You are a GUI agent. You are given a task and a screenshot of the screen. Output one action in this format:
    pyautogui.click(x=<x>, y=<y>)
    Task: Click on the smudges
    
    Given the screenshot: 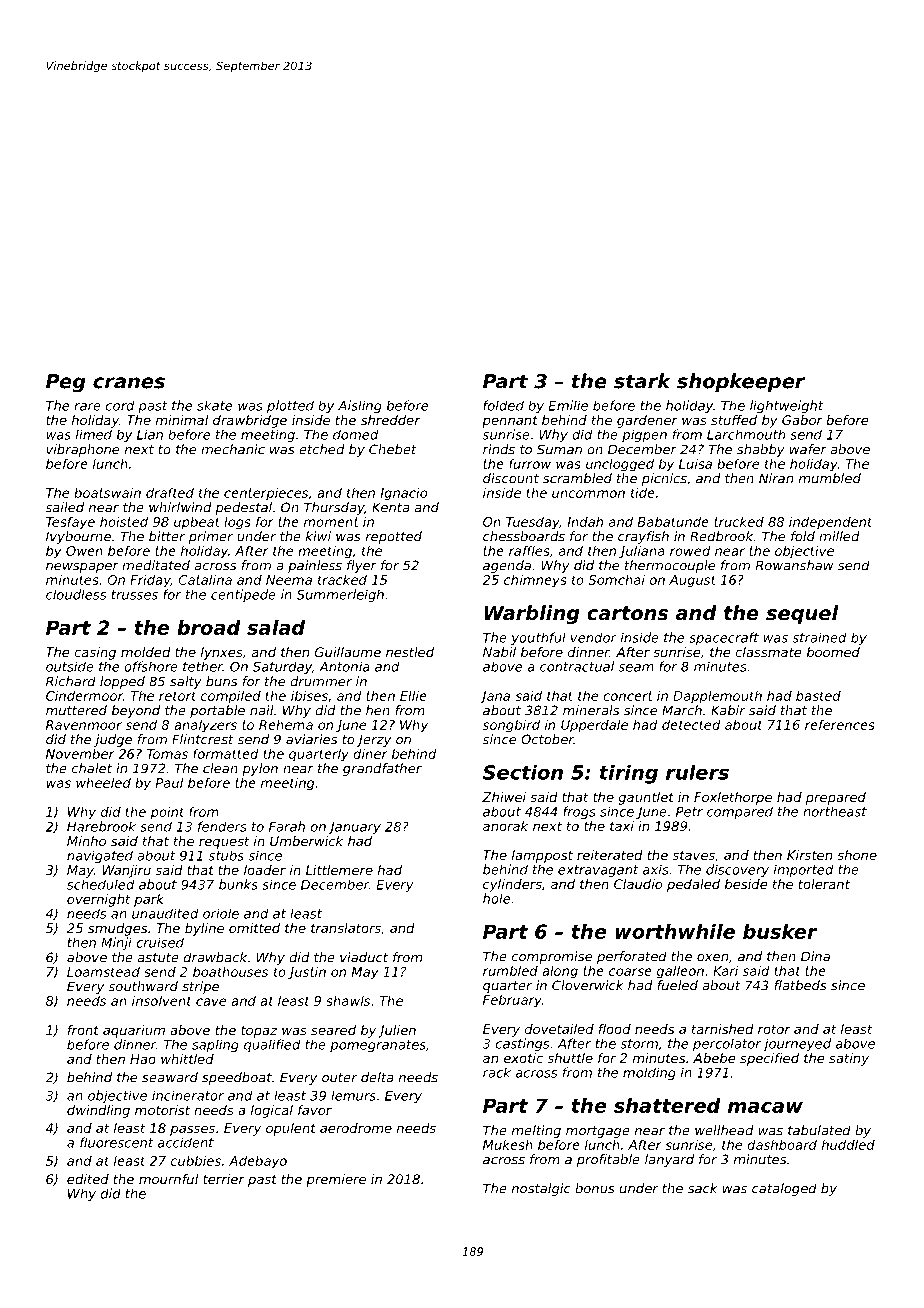 What is the action you would take?
    pyautogui.click(x=117, y=929)
